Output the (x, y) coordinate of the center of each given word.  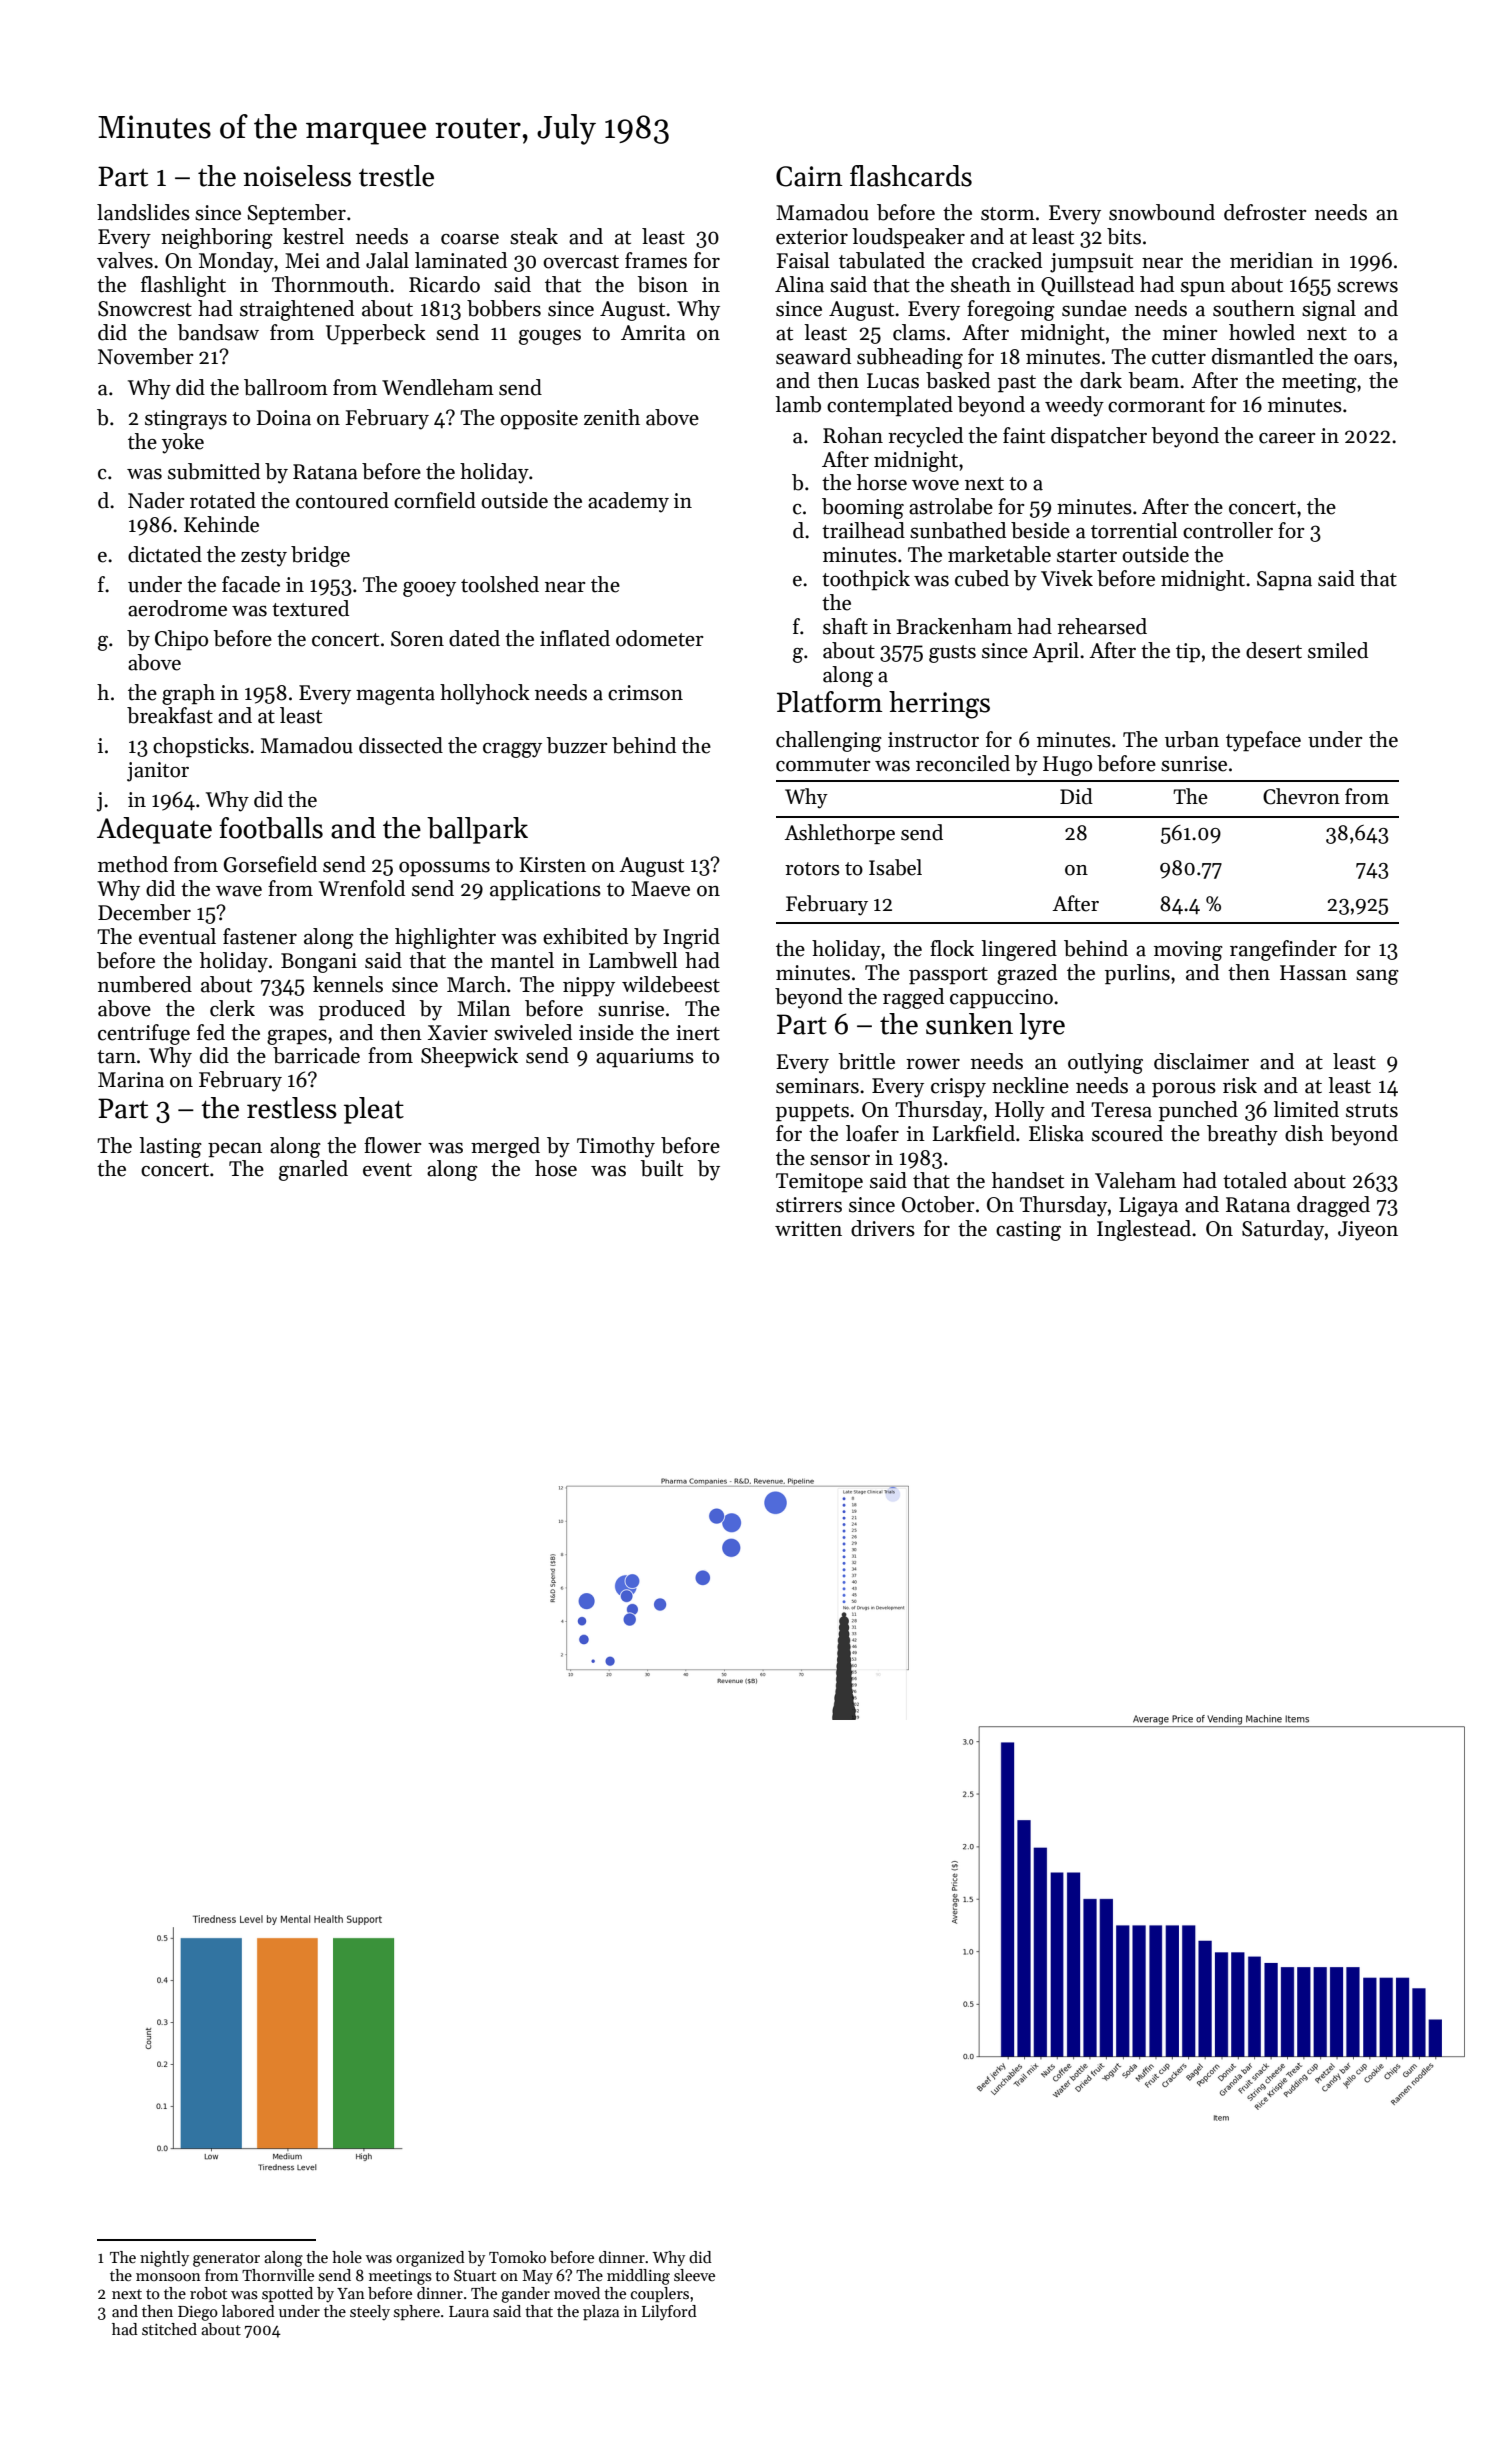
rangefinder (1283, 950)
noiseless (297, 176)
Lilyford (669, 2313)
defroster (1265, 212)
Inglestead (1144, 1230)
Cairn (809, 176)
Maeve (660, 889)
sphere (417, 2312)
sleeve (694, 2275)
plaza (601, 2312)
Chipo (181, 640)
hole (347, 2257)
